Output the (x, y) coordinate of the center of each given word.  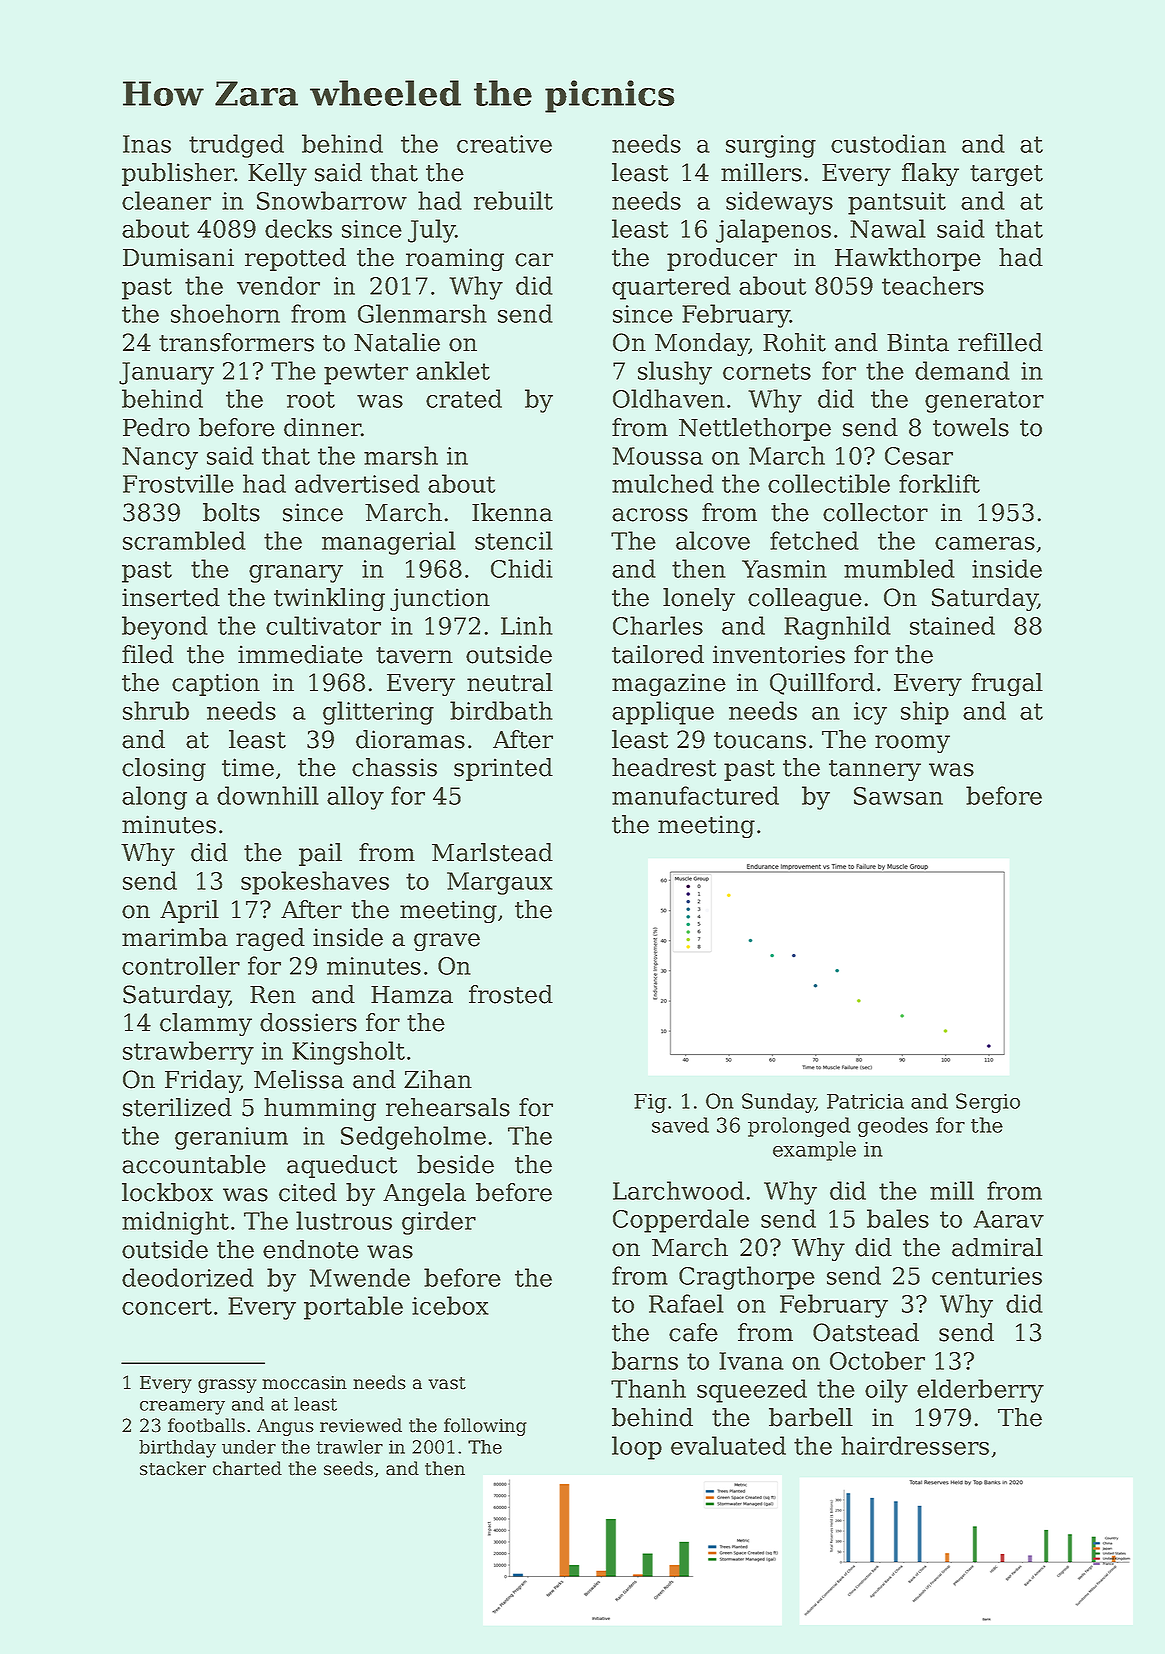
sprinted (503, 769)
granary (296, 574)
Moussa (657, 456)
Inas (147, 144)
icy (870, 713)
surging (771, 146)
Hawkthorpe (908, 259)
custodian (888, 143)
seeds (348, 1468)
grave (447, 942)
